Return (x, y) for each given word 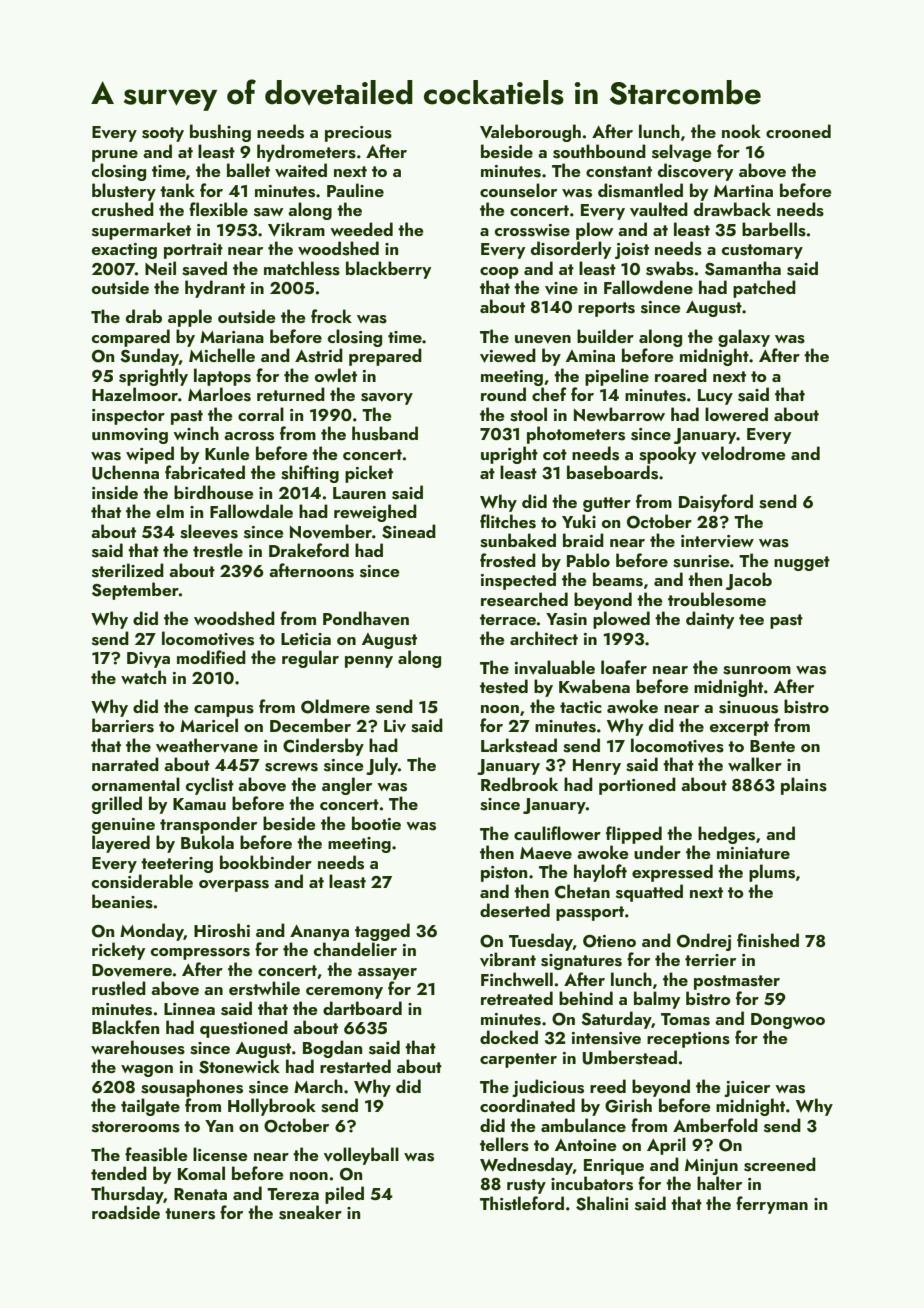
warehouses (138, 1047)
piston (504, 874)
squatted (649, 893)
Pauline (355, 190)
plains (804, 786)
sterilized (128, 570)
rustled (119, 988)
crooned (798, 131)
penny (369, 662)
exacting (124, 251)
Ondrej (704, 942)
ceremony (344, 993)
